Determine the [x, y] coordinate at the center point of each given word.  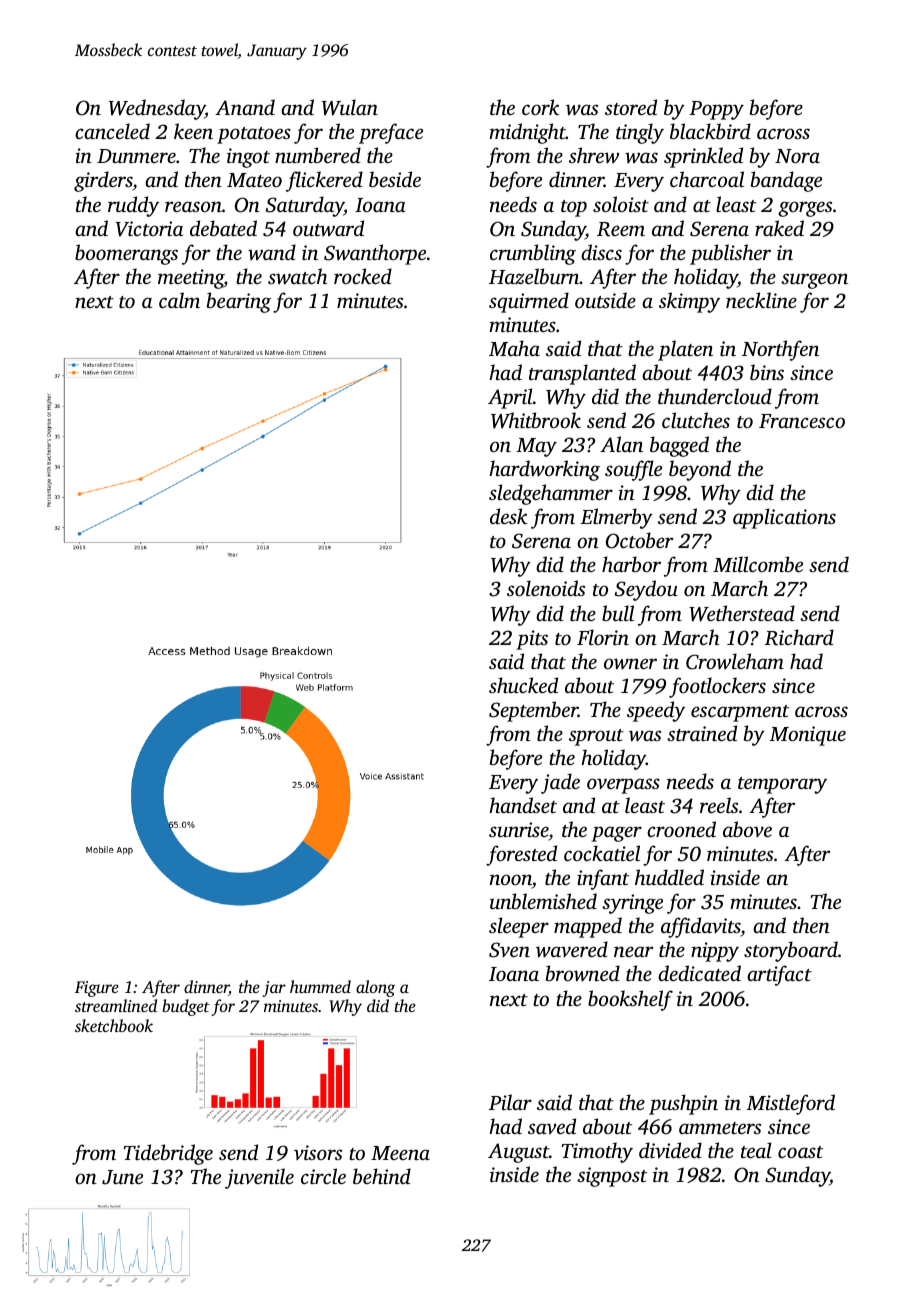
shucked [523, 685]
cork [540, 107]
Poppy [716, 110]
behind [382, 1176]
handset [523, 805]
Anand [245, 107]
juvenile [259, 1178]
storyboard [791, 951]
